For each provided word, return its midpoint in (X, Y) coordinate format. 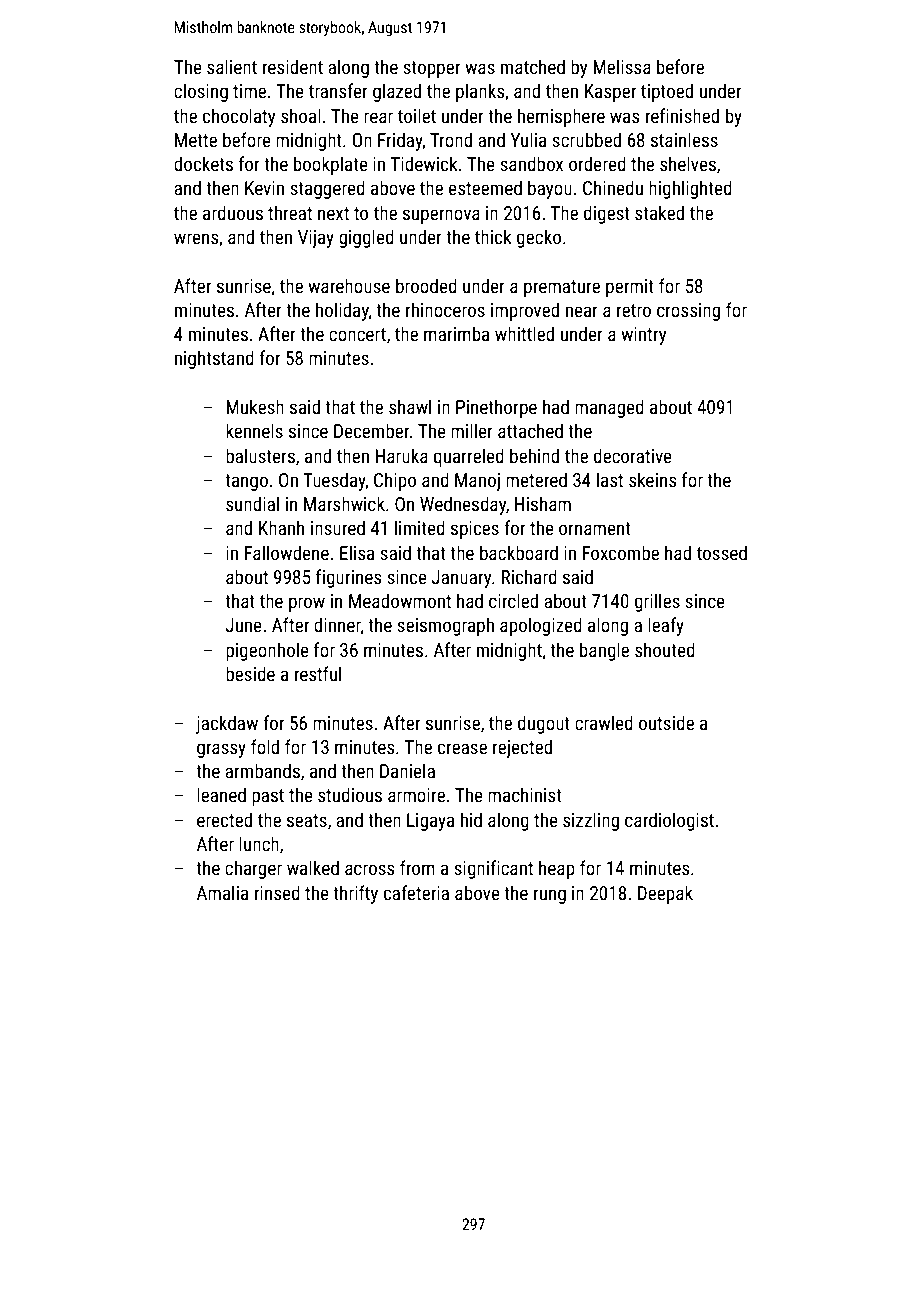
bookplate (331, 165)
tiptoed (667, 92)
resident (293, 66)
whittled (524, 333)
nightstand (214, 359)
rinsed (277, 892)
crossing (688, 312)
